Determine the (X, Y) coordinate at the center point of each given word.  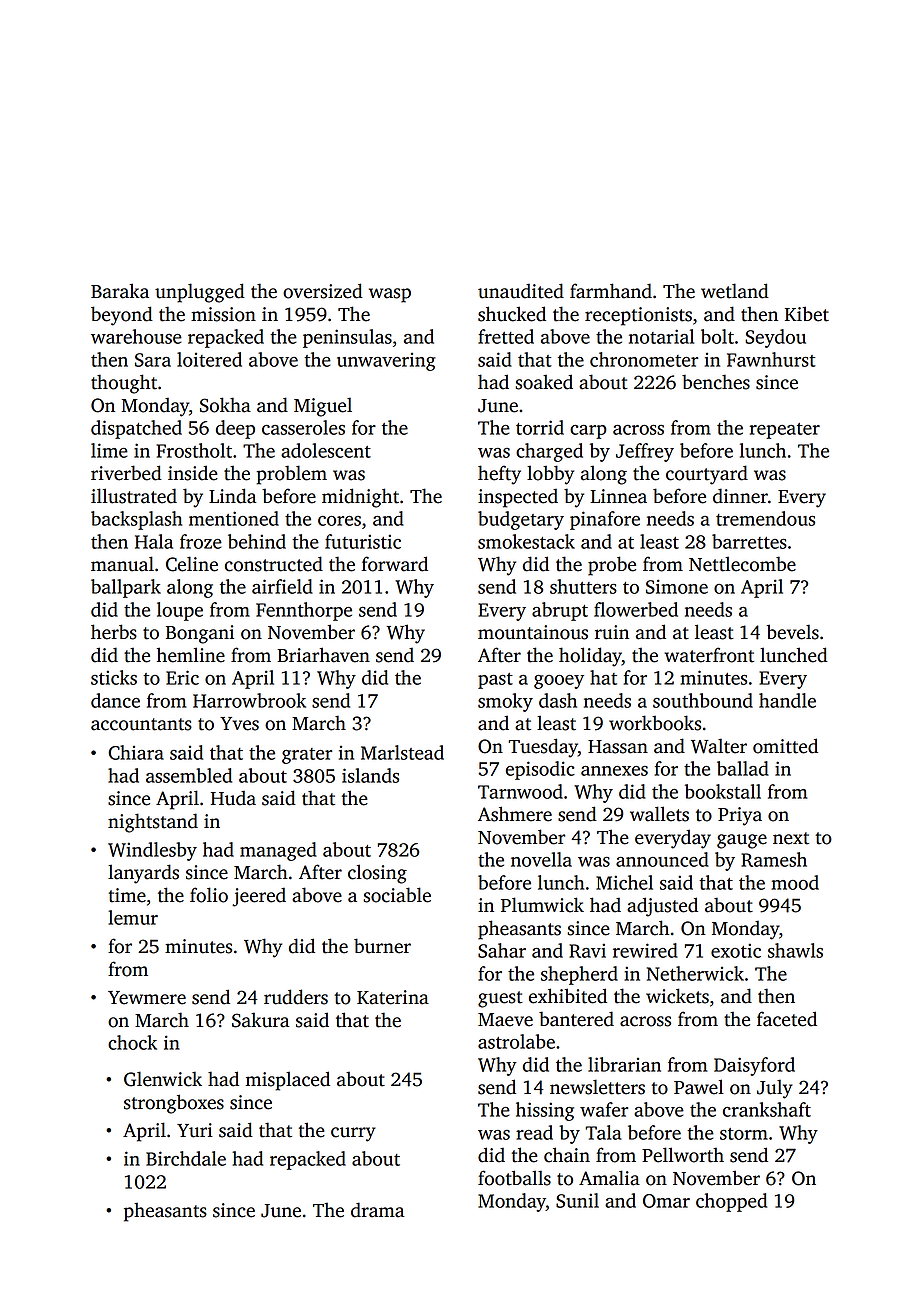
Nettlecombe (742, 564)
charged (549, 452)
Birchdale (186, 1158)
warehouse (136, 336)
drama (378, 1210)
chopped (731, 1202)
